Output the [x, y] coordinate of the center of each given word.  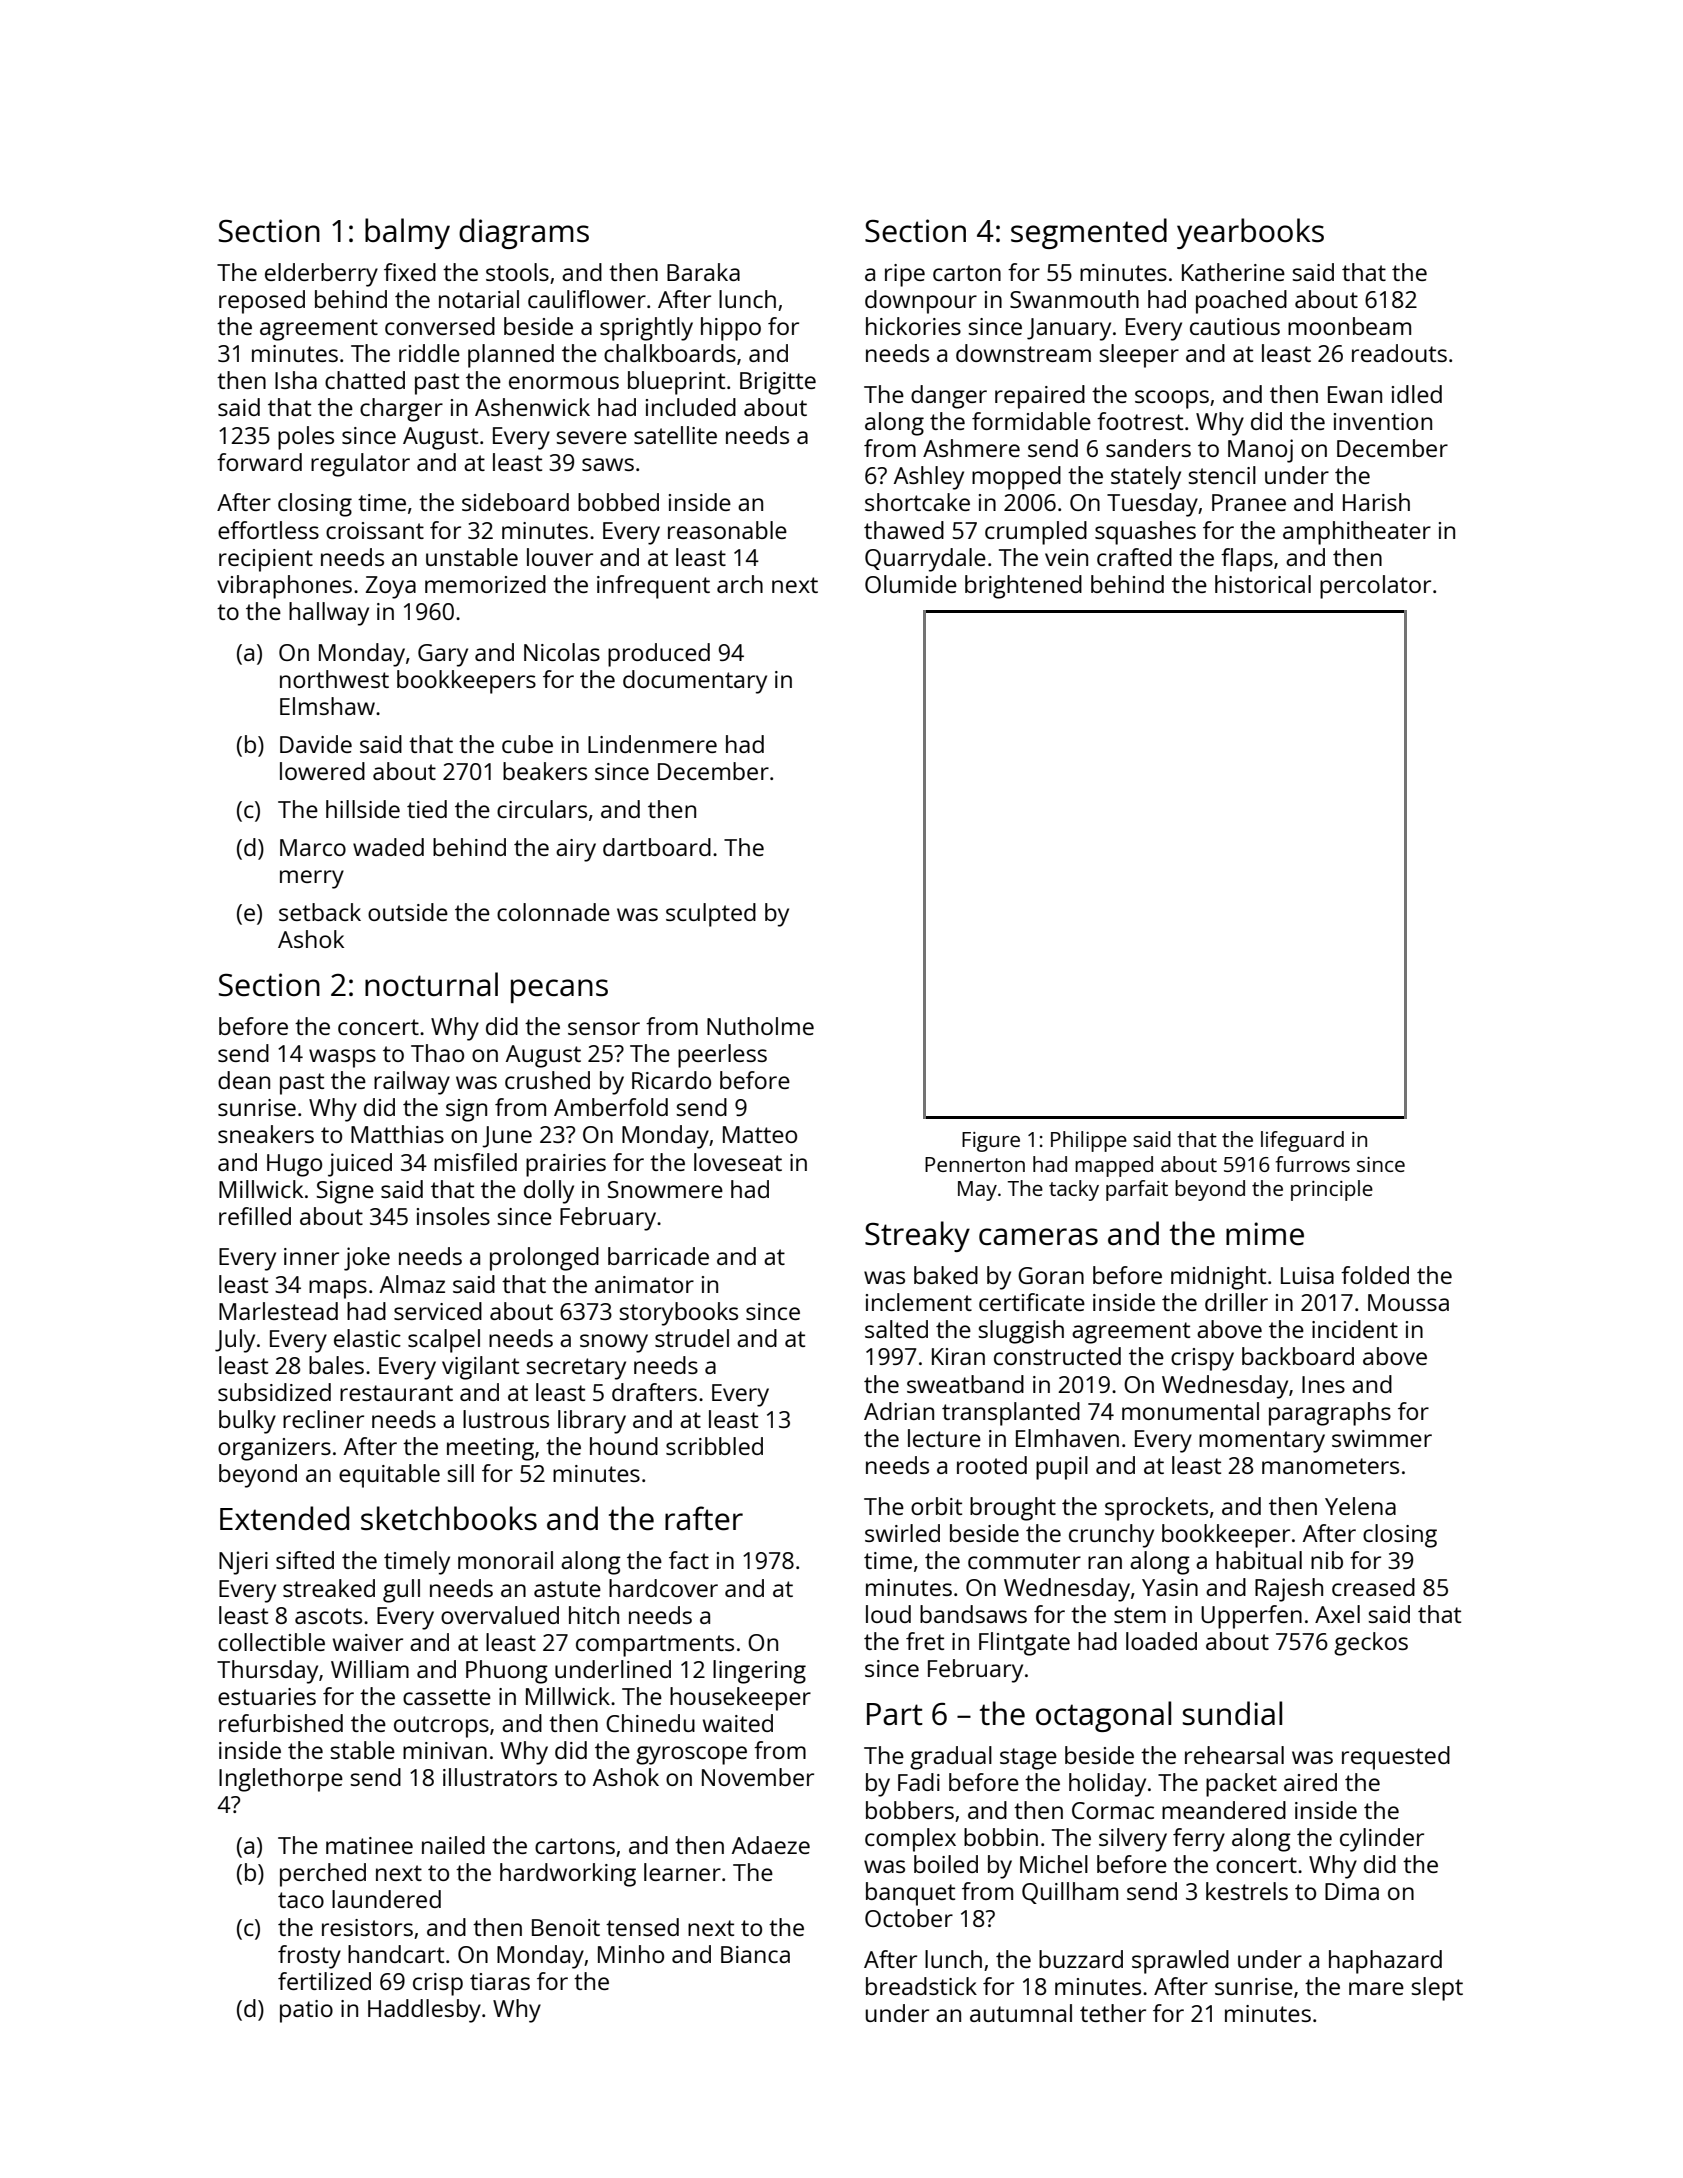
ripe [905, 275]
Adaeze [771, 1845]
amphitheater [1357, 533]
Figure [991, 1142]
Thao [437, 1053]
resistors [367, 1927]
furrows [1313, 1164]
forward [259, 462]
